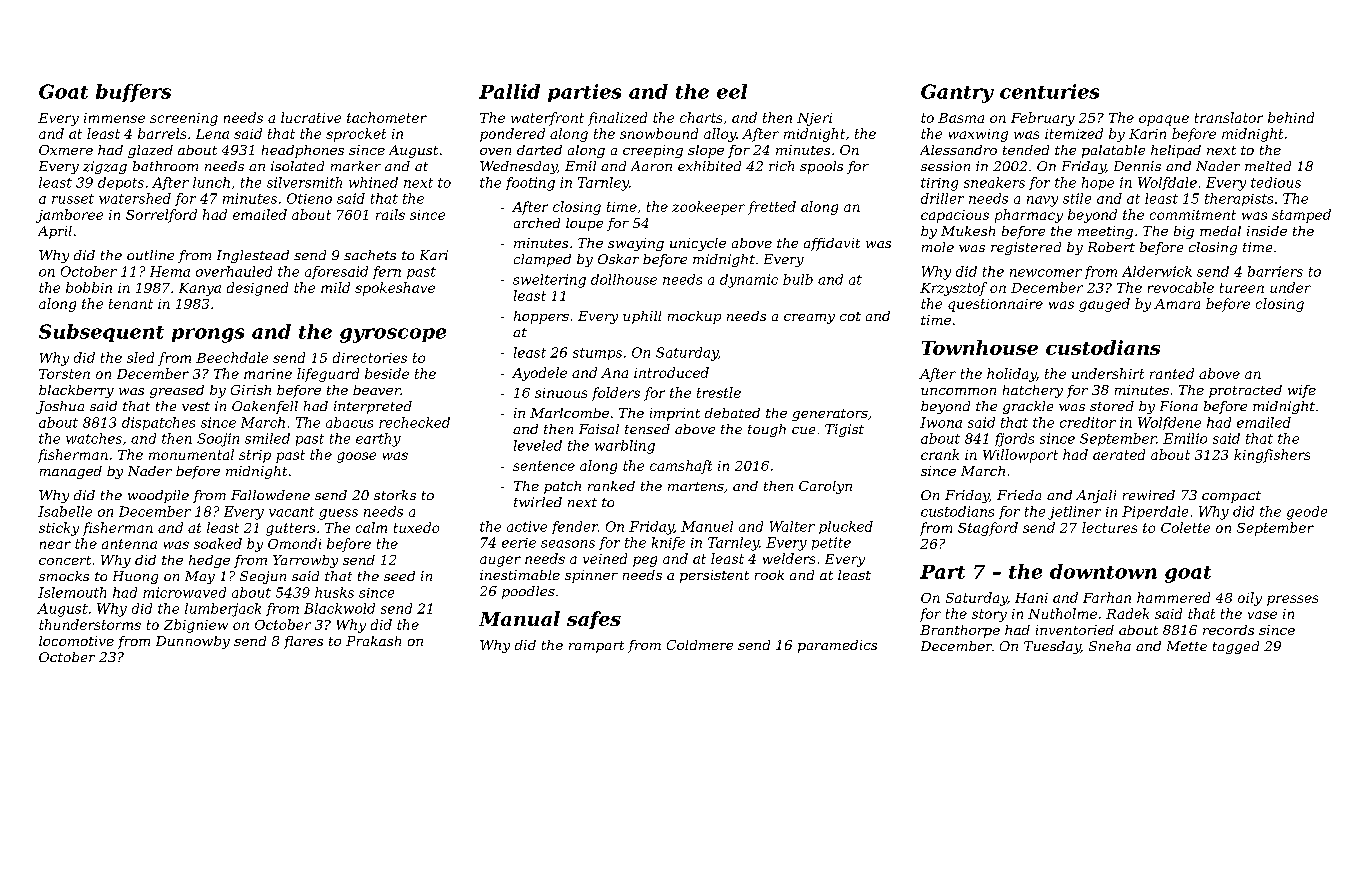 This page has height=887, width=1372. Describe the element at coordinates (133, 93) in the page. I see `buffers` at that location.
